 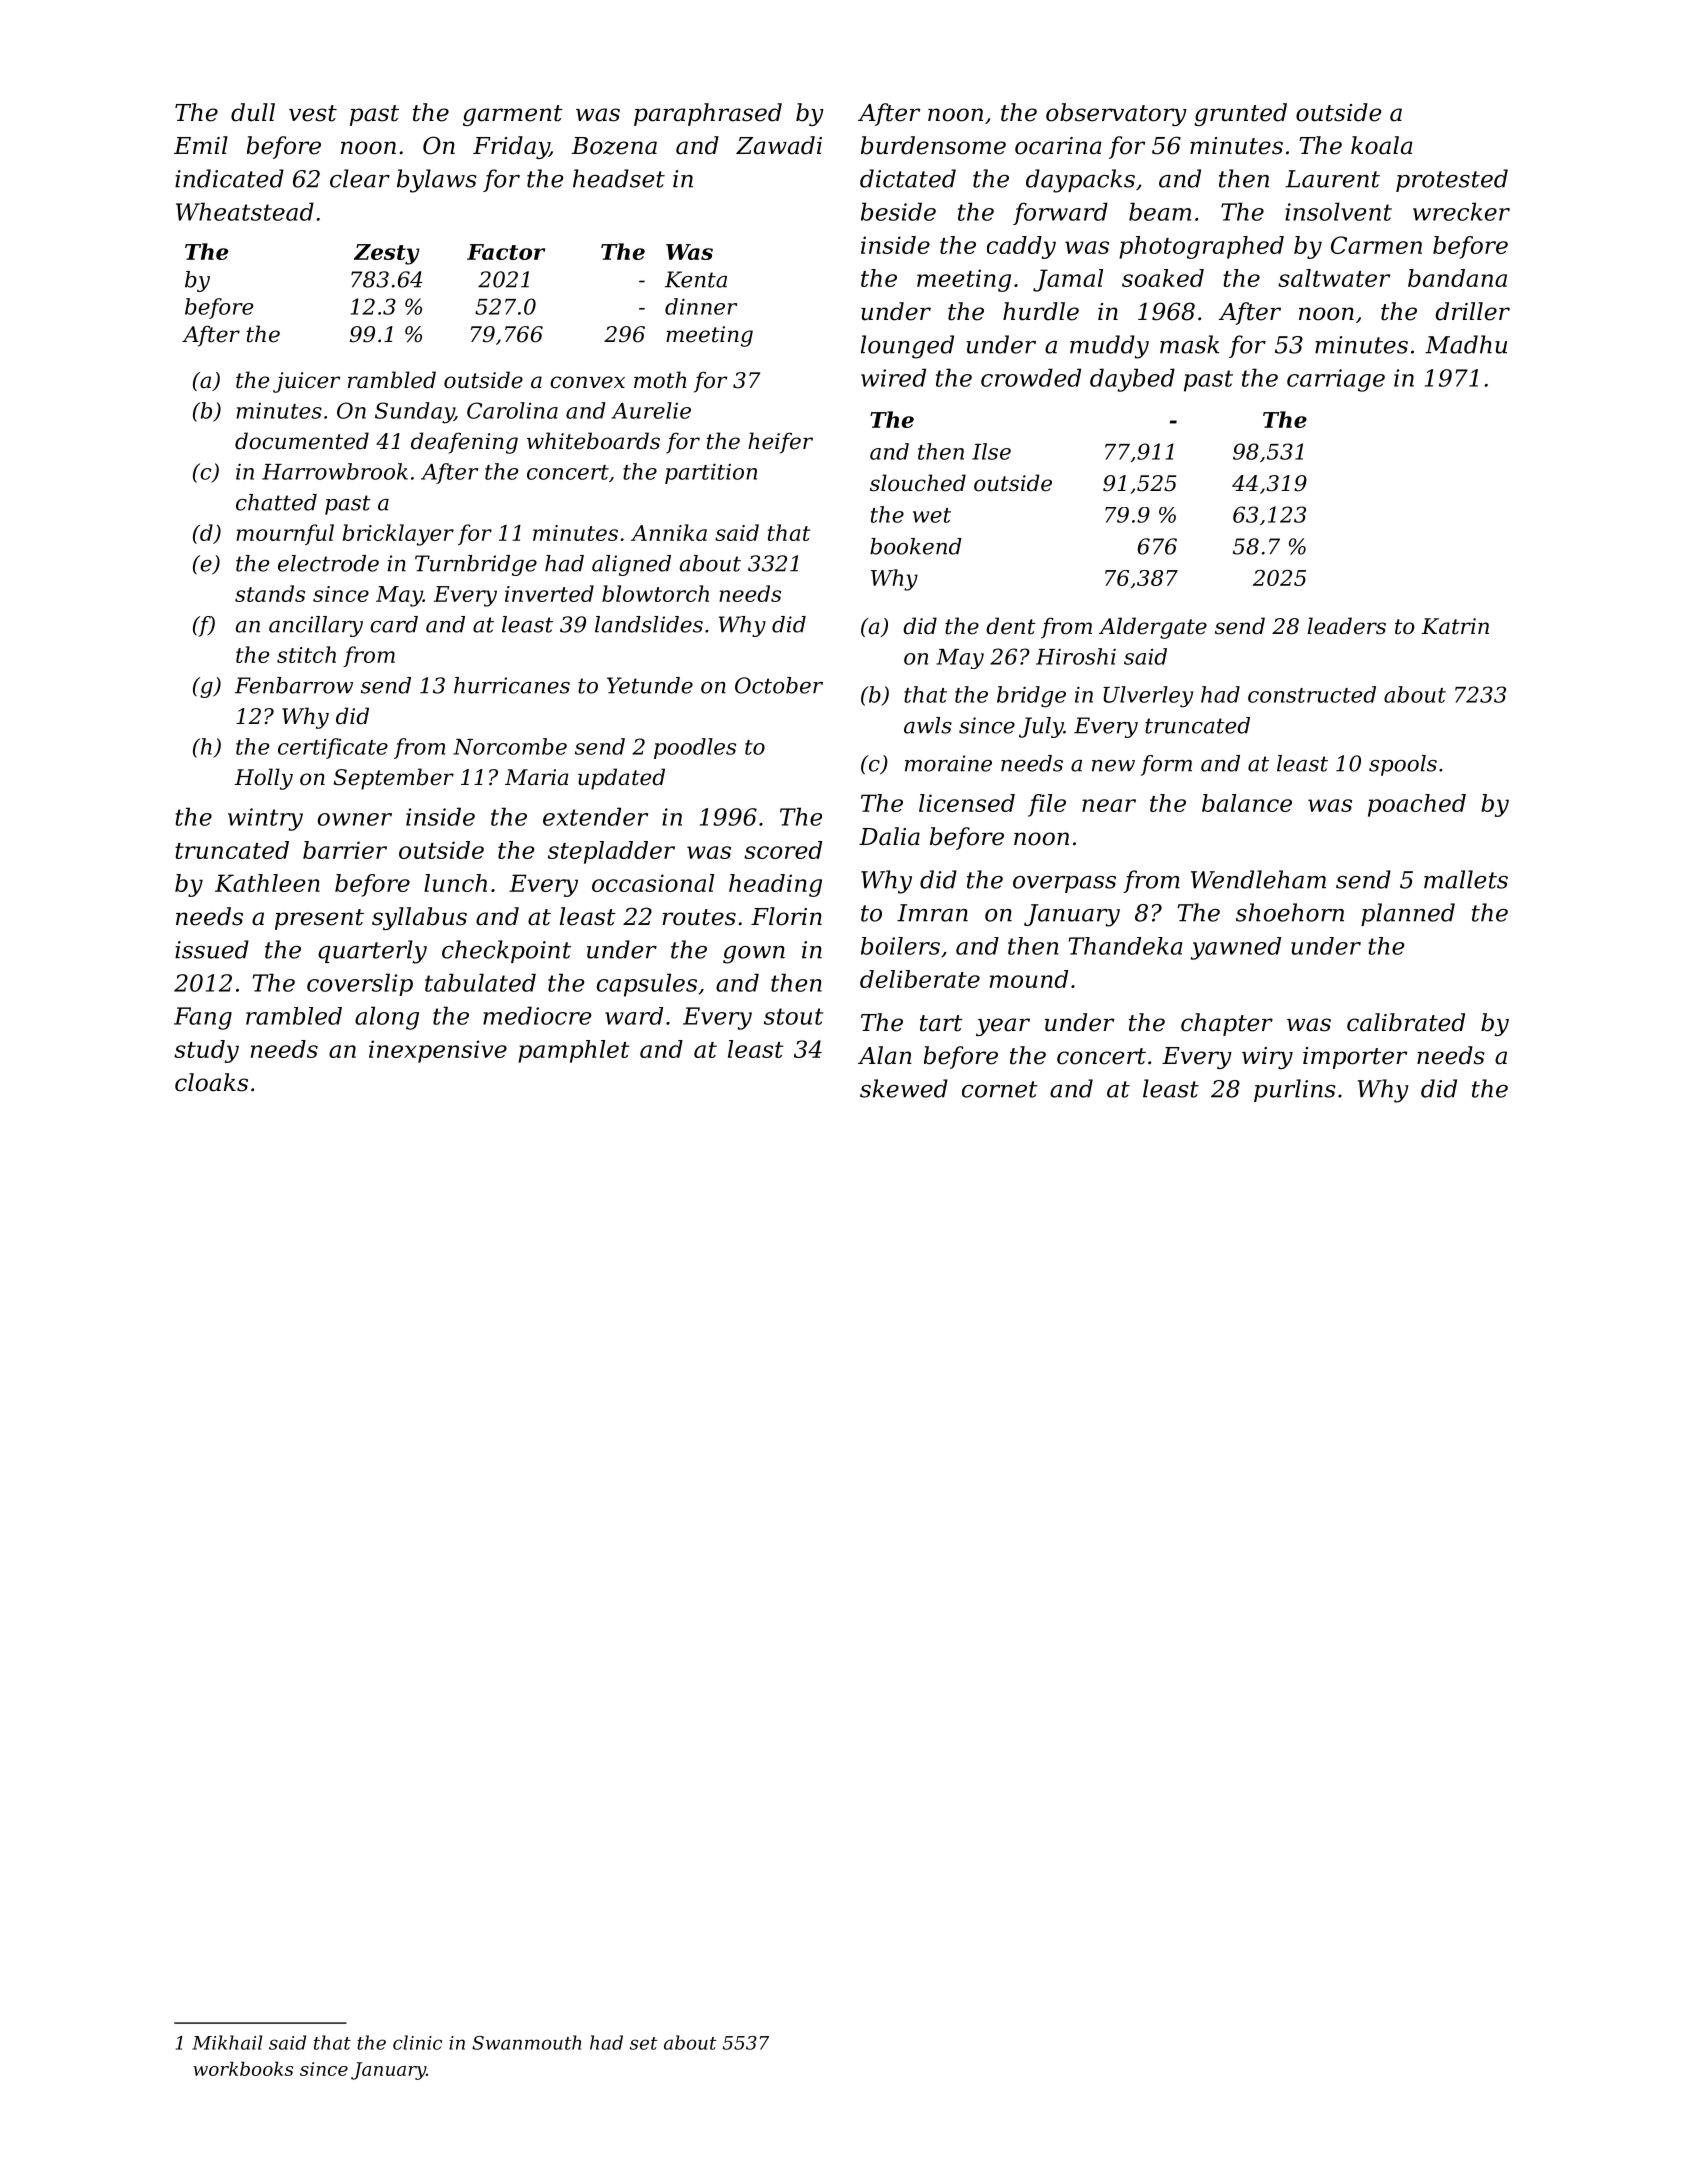 I want to click on skewed, so click(x=904, y=1088).
